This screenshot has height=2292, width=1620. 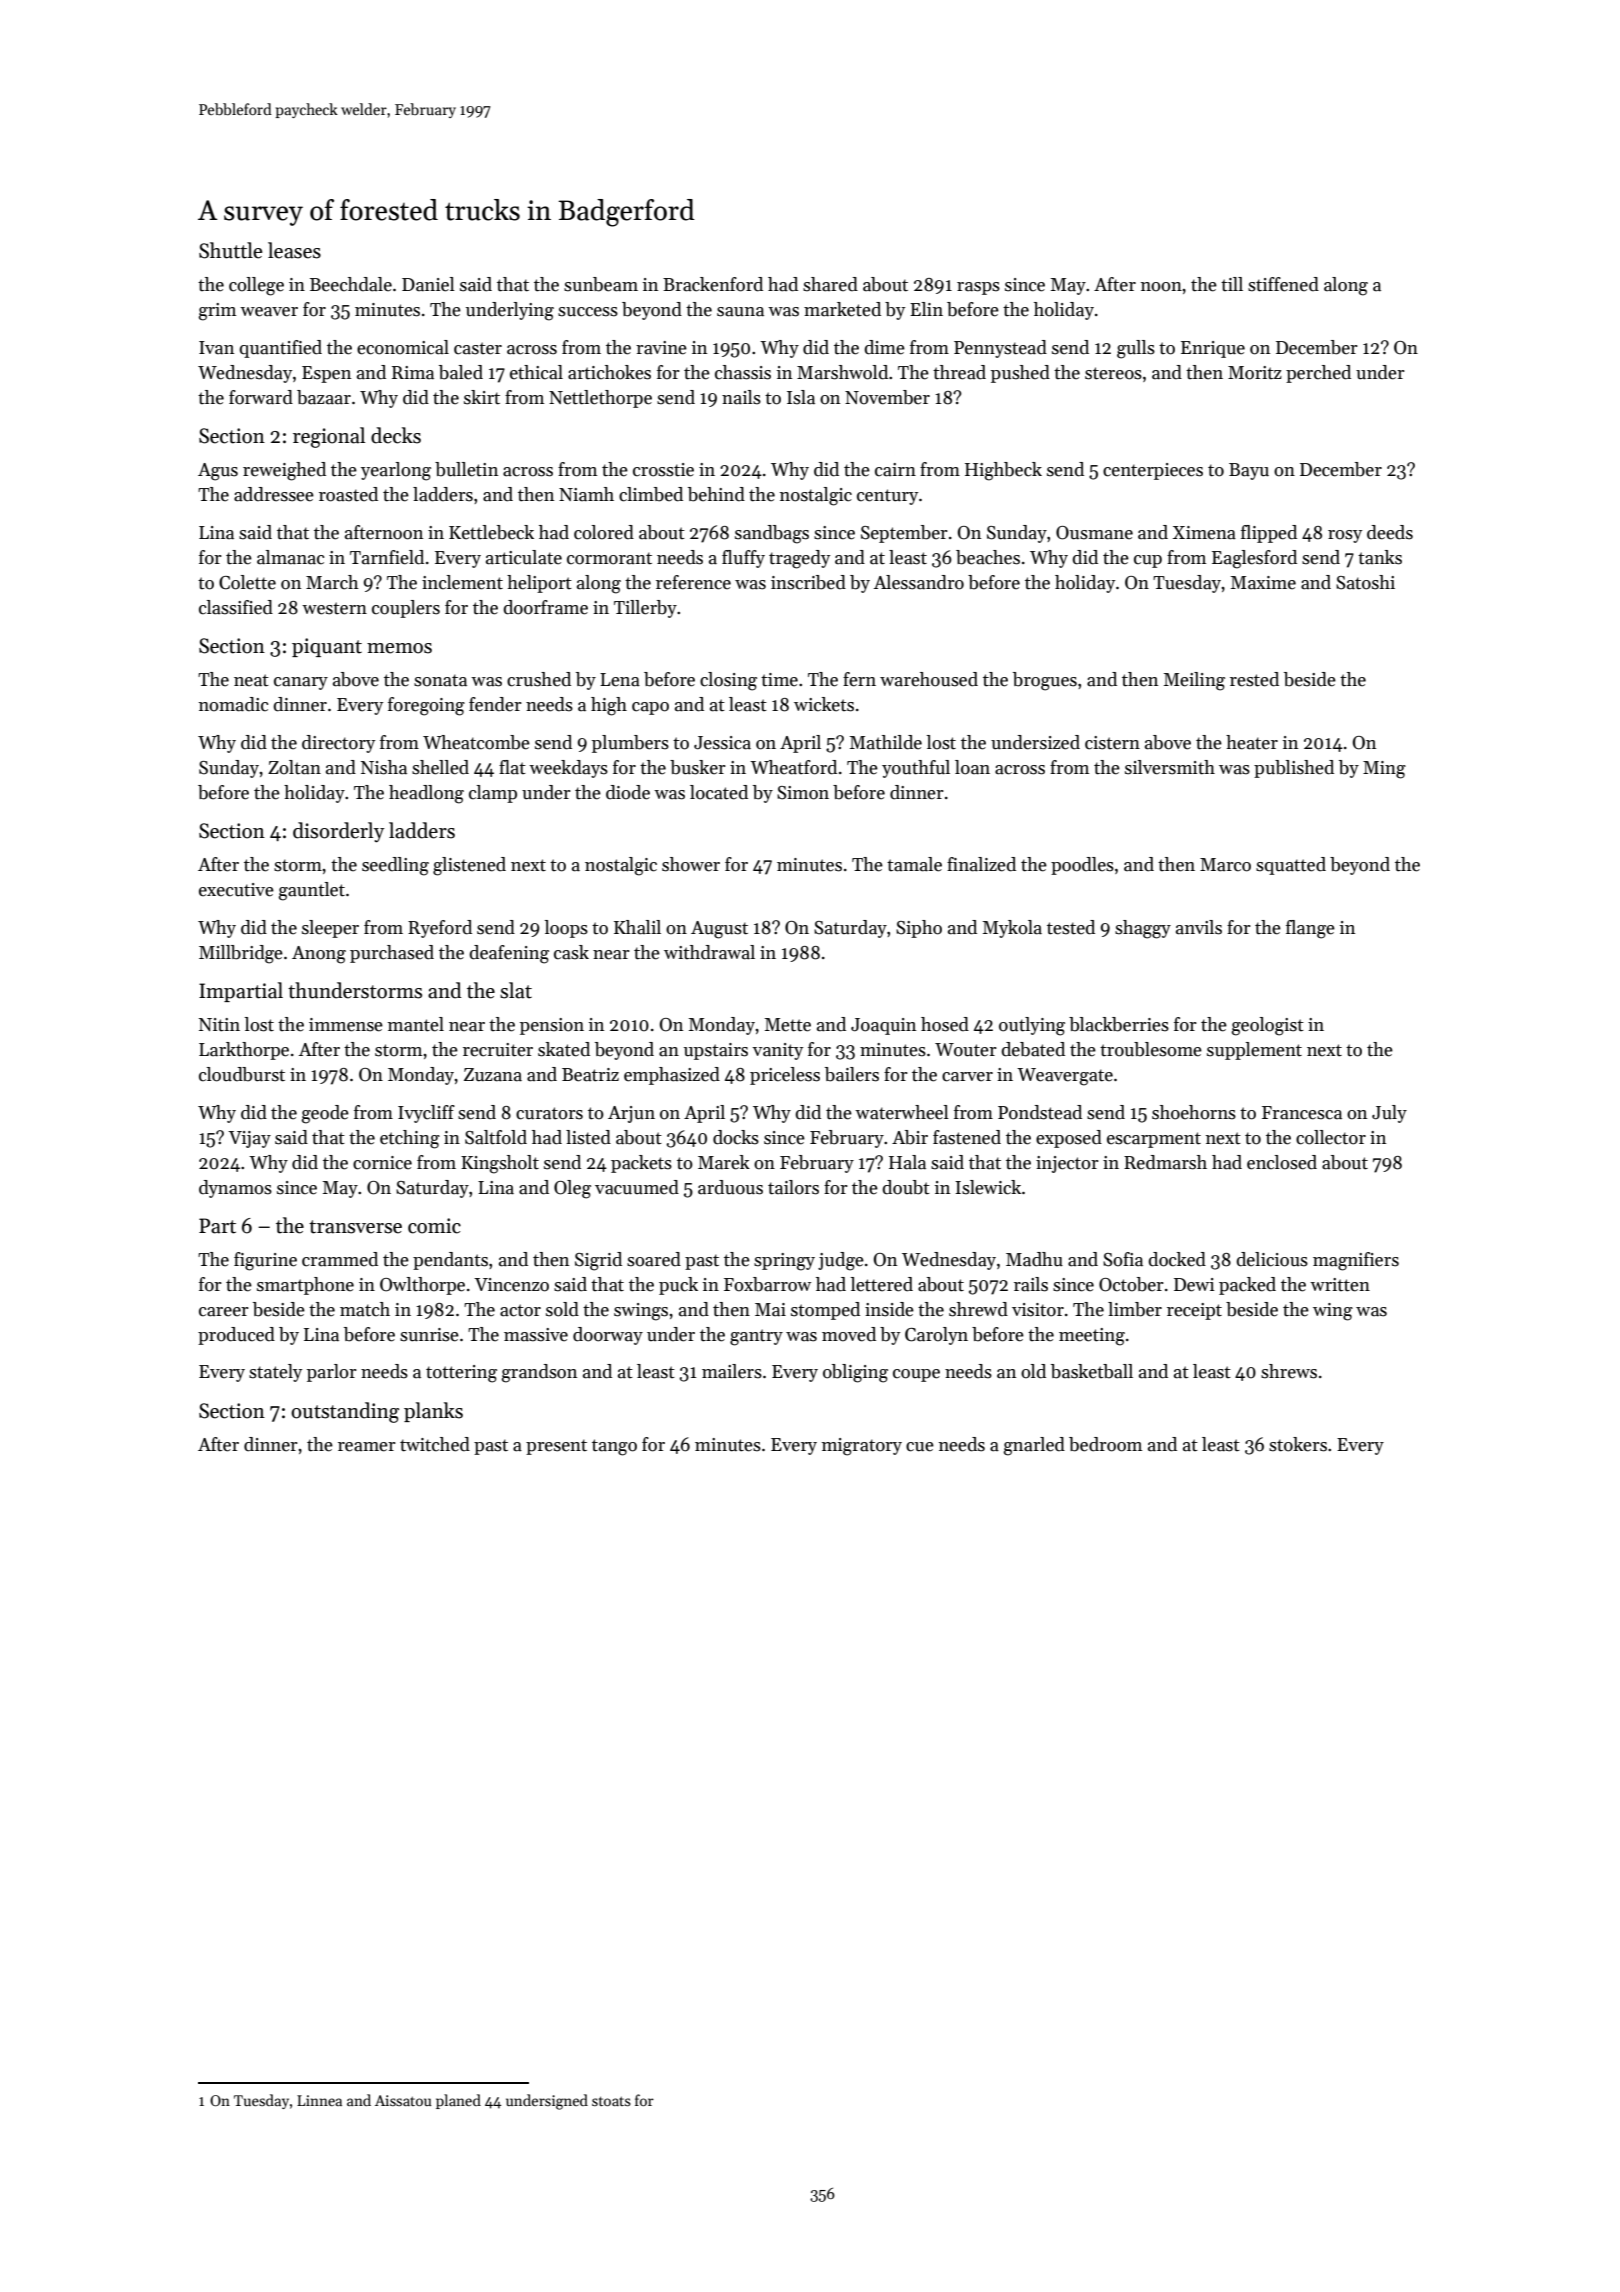 I want to click on stokers, so click(x=1298, y=1444).
